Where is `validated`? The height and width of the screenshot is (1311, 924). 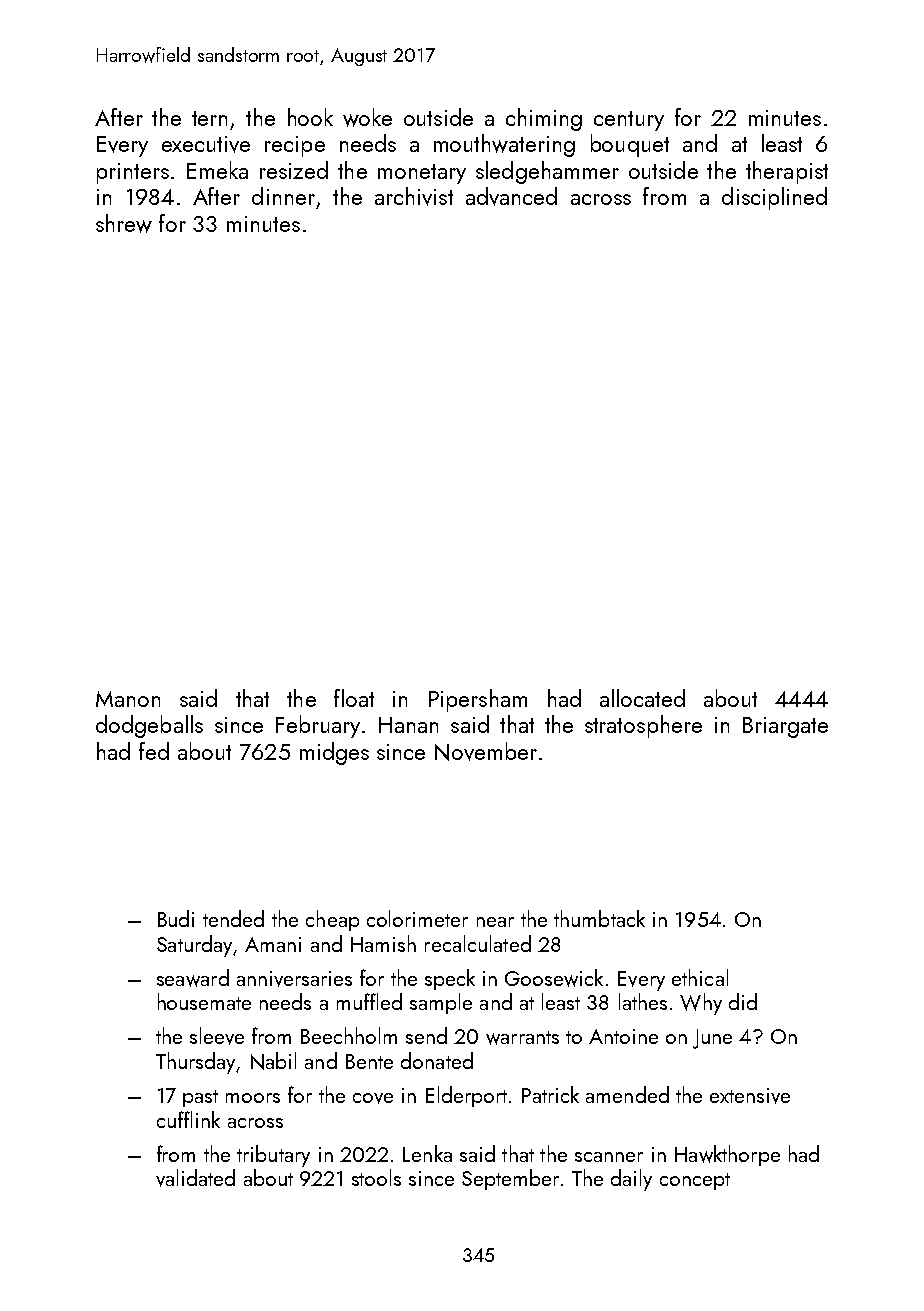 validated is located at coordinates (195, 1178).
